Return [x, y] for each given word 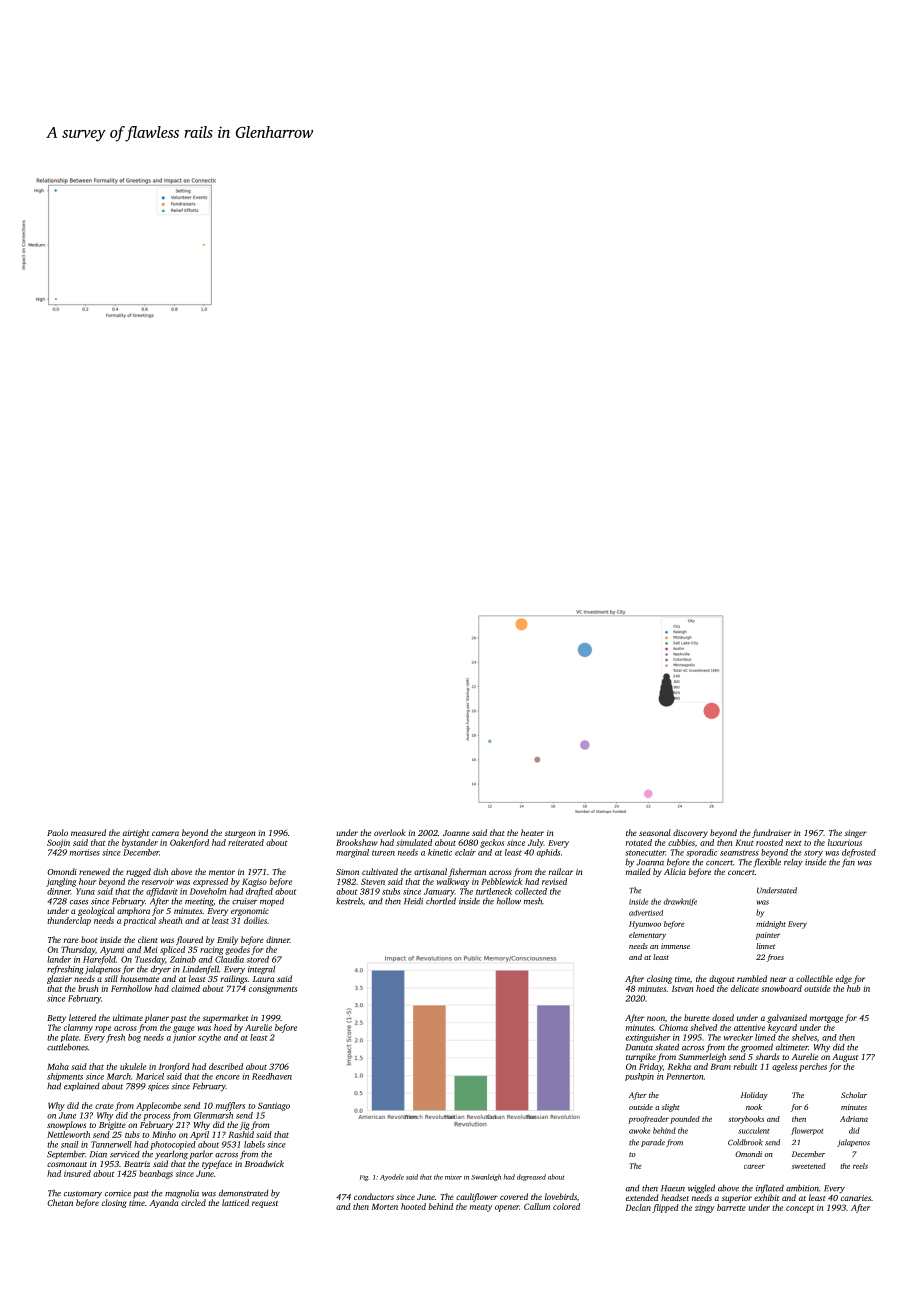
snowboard [781, 988]
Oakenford [189, 843]
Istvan [682, 988]
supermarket [225, 1018]
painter [768, 936]
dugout [721, 979]
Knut [744, 842]
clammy [78, 1028]
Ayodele [392, 1177]
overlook [389, 832]
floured [189, 940]
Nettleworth [68, 1134]
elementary [647, 936]
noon [656, 1018]
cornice [118, 1193]
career [754, 1167]
